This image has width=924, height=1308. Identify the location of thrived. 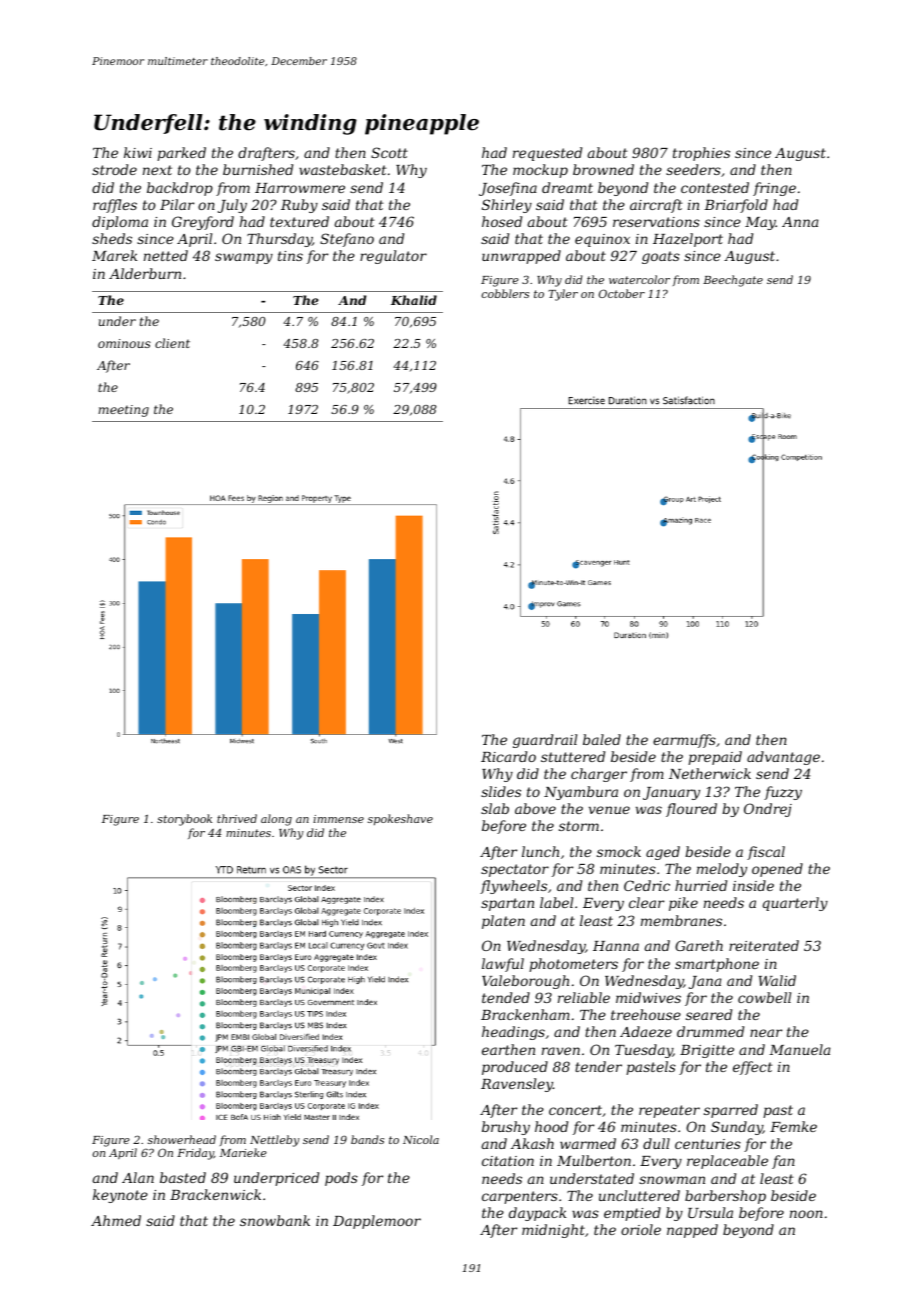
(237, 818).
